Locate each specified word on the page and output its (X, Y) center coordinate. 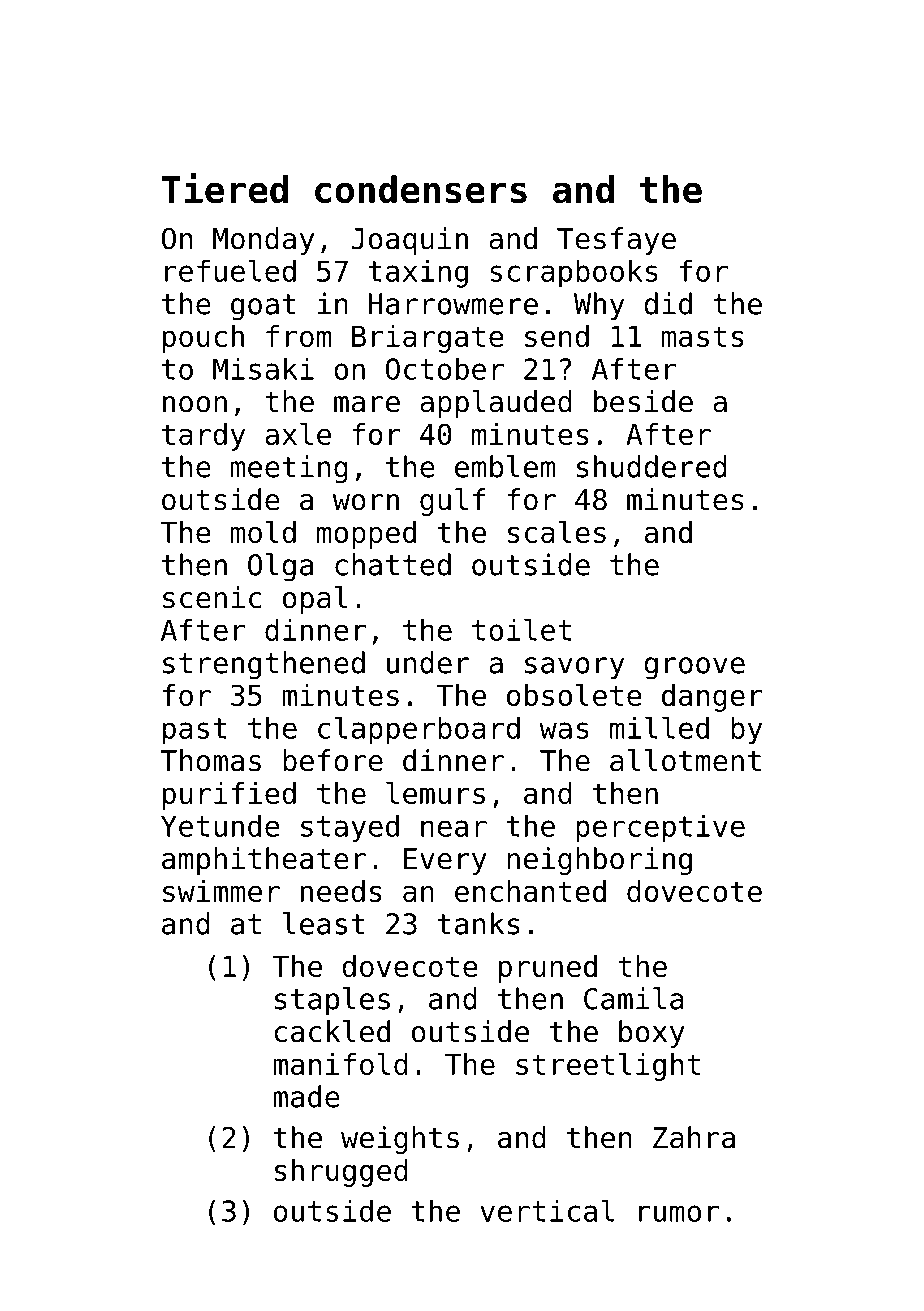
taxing (418, 273)
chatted (393, 564)
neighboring (599, 861)
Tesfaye (616, 241)
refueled (230, 270)
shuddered (652, 466)
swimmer (221, 891)
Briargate (428, 339)
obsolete (574, 695)
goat (263, 307)
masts (703, 336)
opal (315, 600)
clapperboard (419, 730)
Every (445, 861)
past (195, 731)
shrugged (341, 1173)
